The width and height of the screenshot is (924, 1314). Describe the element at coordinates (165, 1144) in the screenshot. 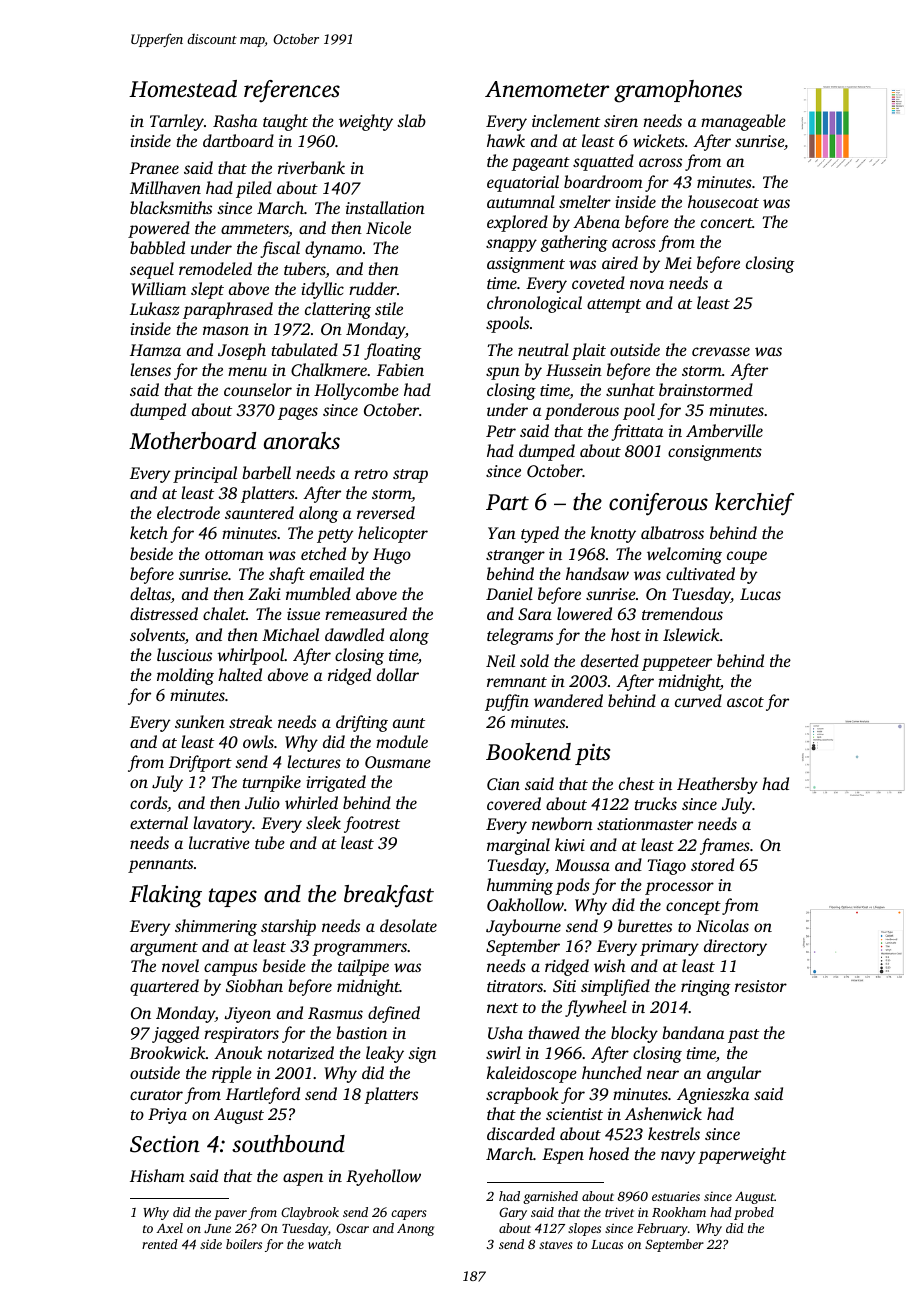

I see `Section` at that location.
